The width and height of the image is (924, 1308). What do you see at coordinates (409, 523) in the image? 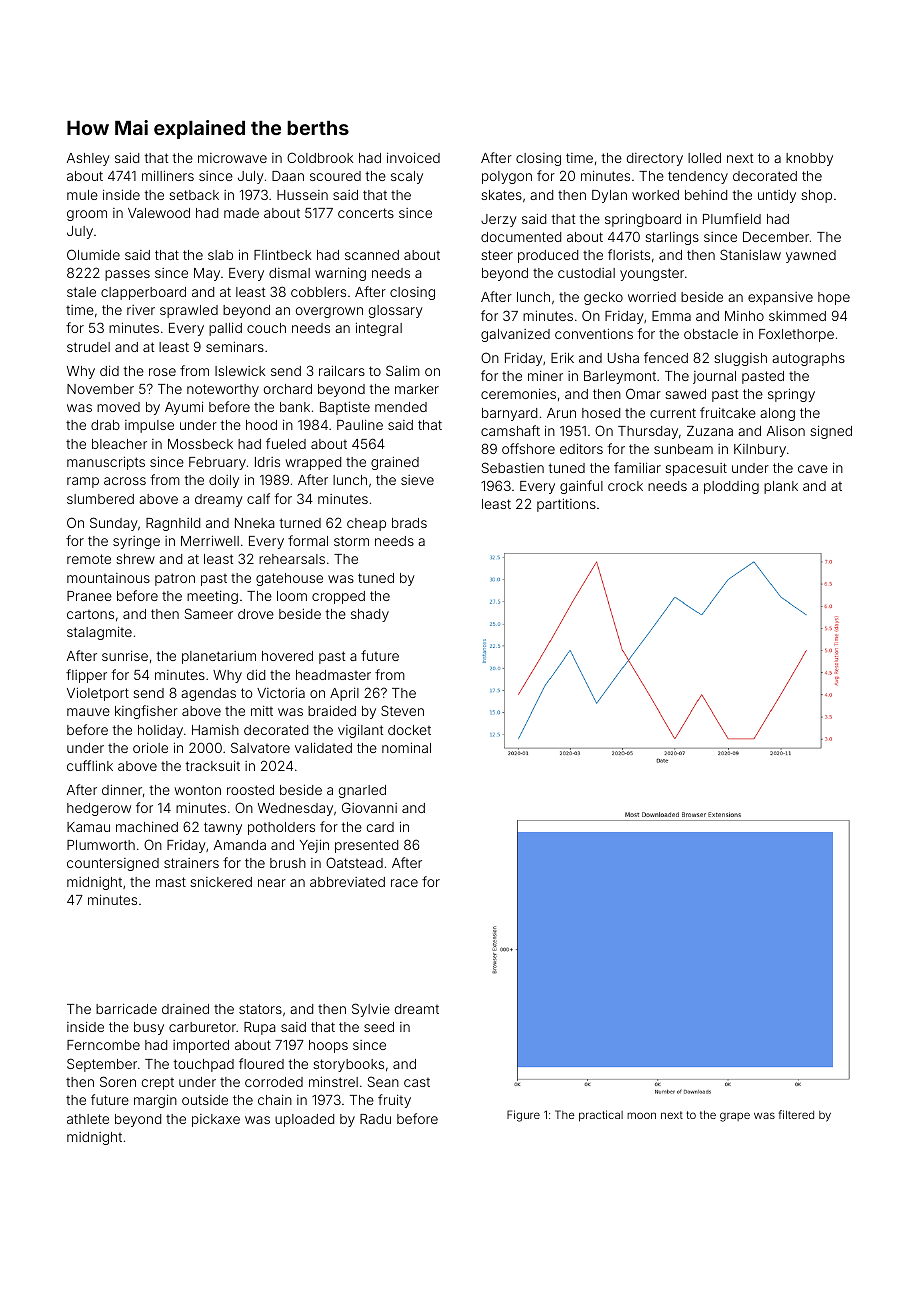
I see `brads` at bounding box center [409, 523].
